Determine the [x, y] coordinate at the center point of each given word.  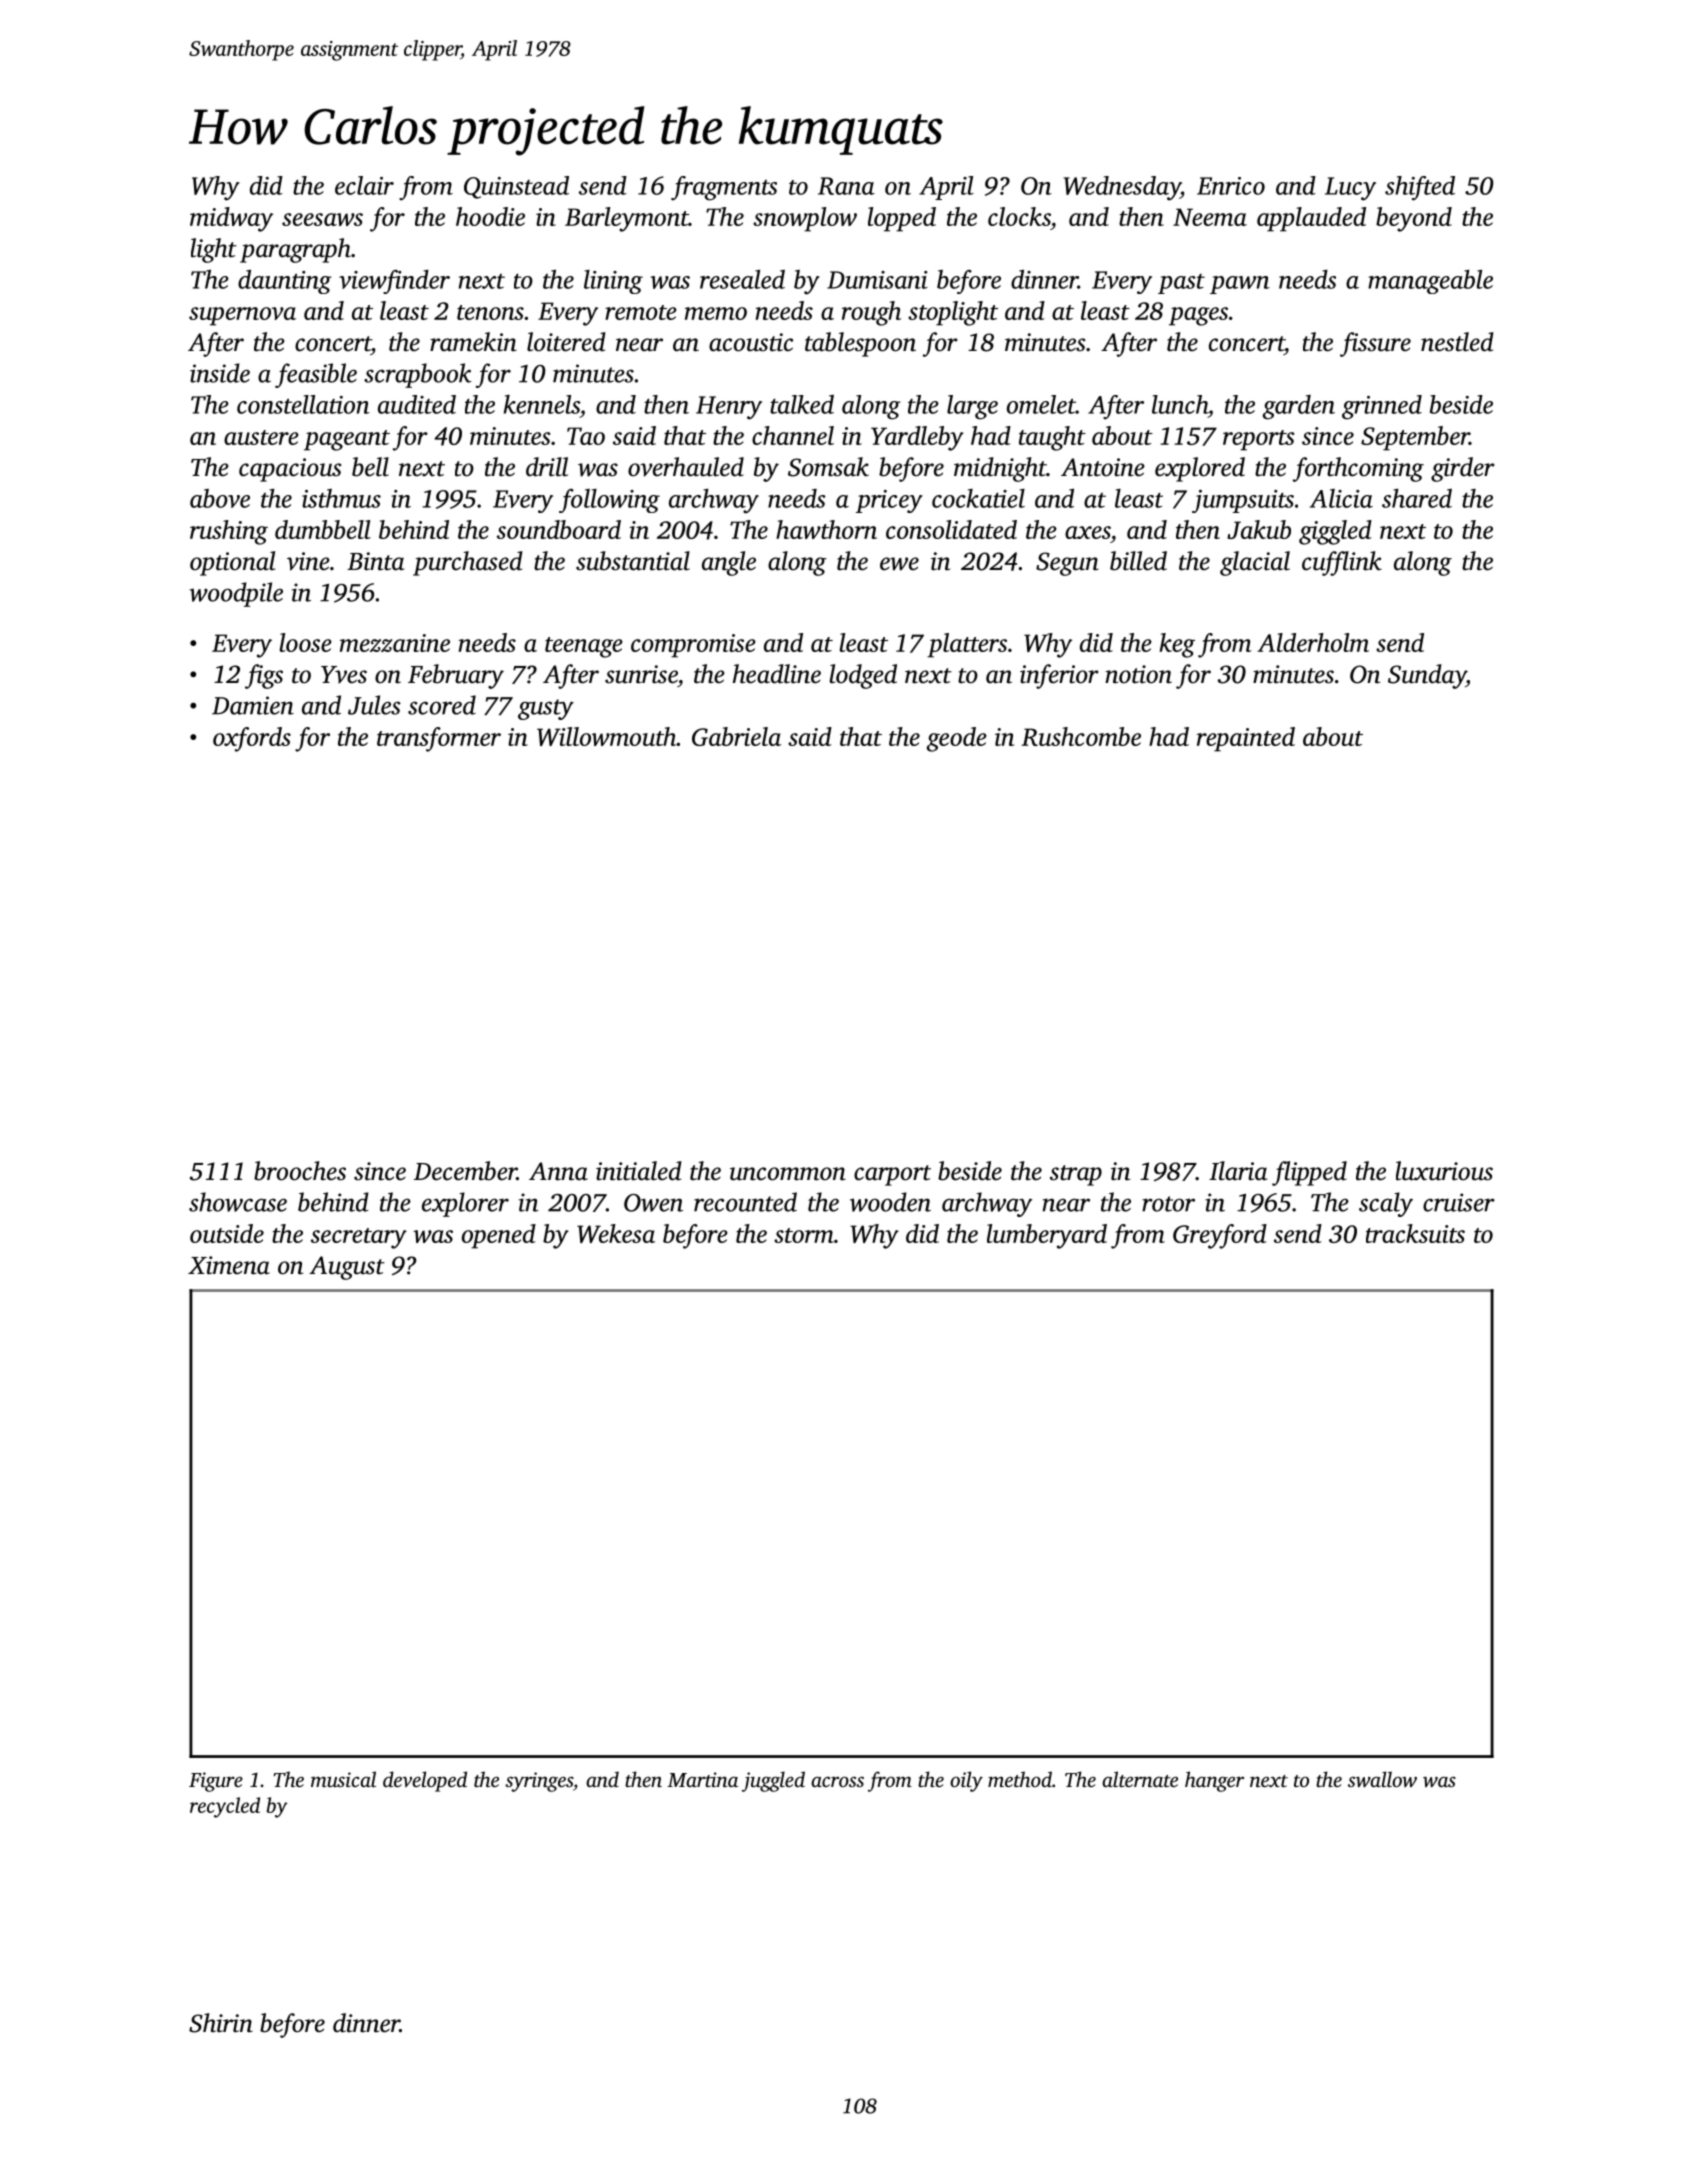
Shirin [221, 2023]
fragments [724, 188]
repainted [1246, 739]
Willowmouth [606, 736]
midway [231, 219]
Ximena [229, 1265]
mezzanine [395, 643]
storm [804, 1235]
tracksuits [1415, 1233]
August [347, 1268]
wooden [890, 1202]
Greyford [1220, 1236]
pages [1198, 316]
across [837, 1781]
